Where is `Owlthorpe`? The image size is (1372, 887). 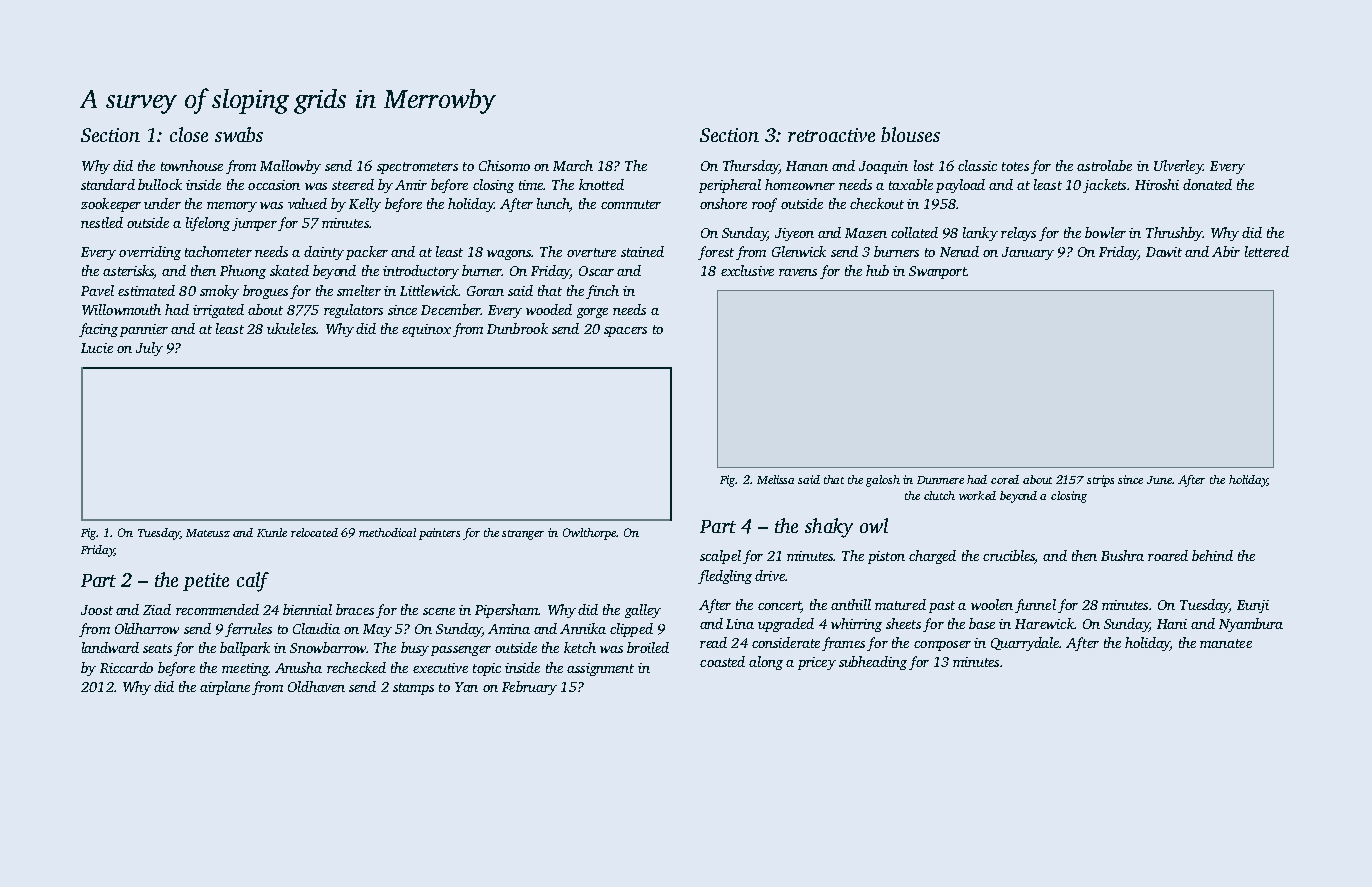
Owlthorpe is located at coordinates (589, 534).
